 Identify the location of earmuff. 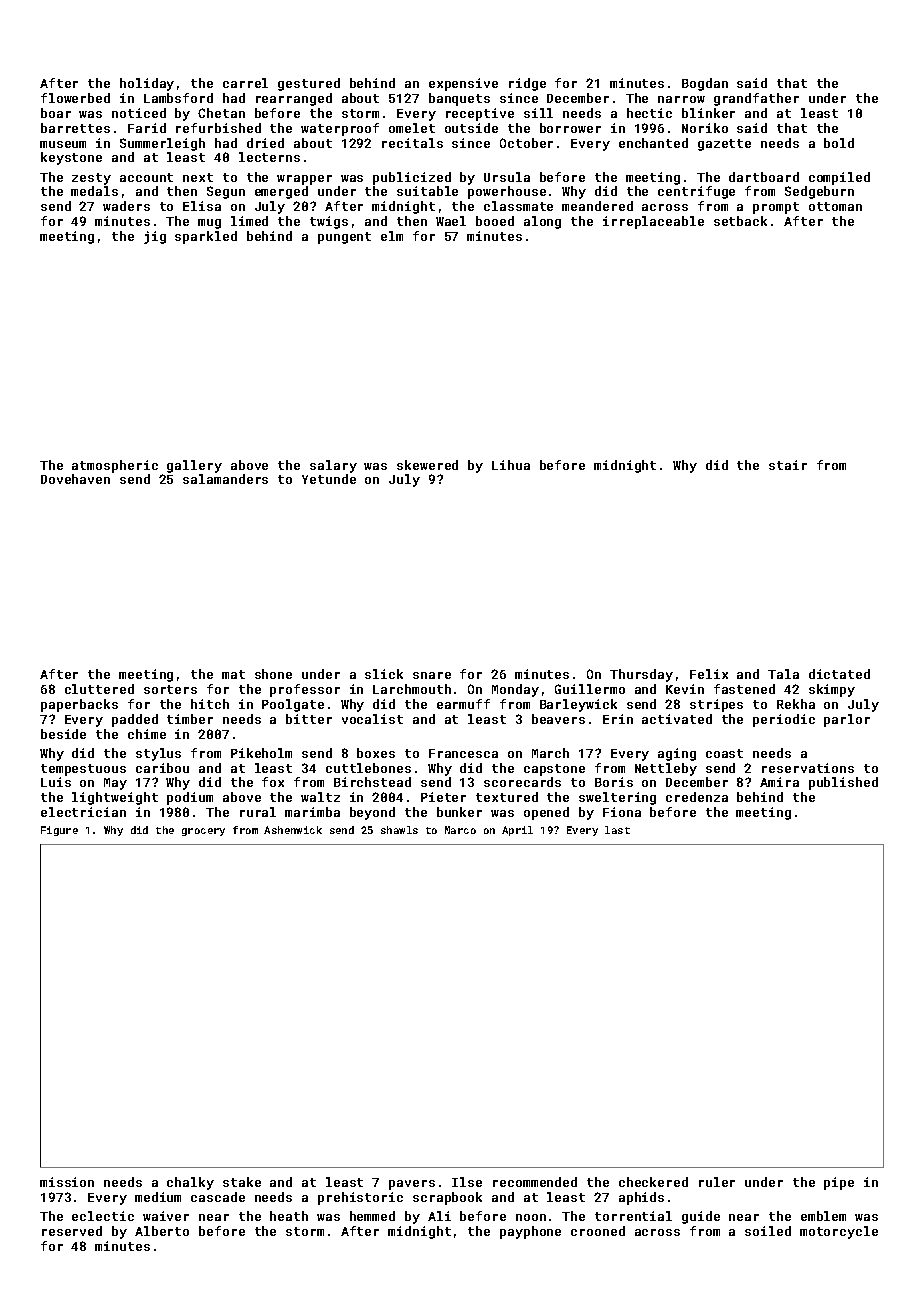
(463, 704).
